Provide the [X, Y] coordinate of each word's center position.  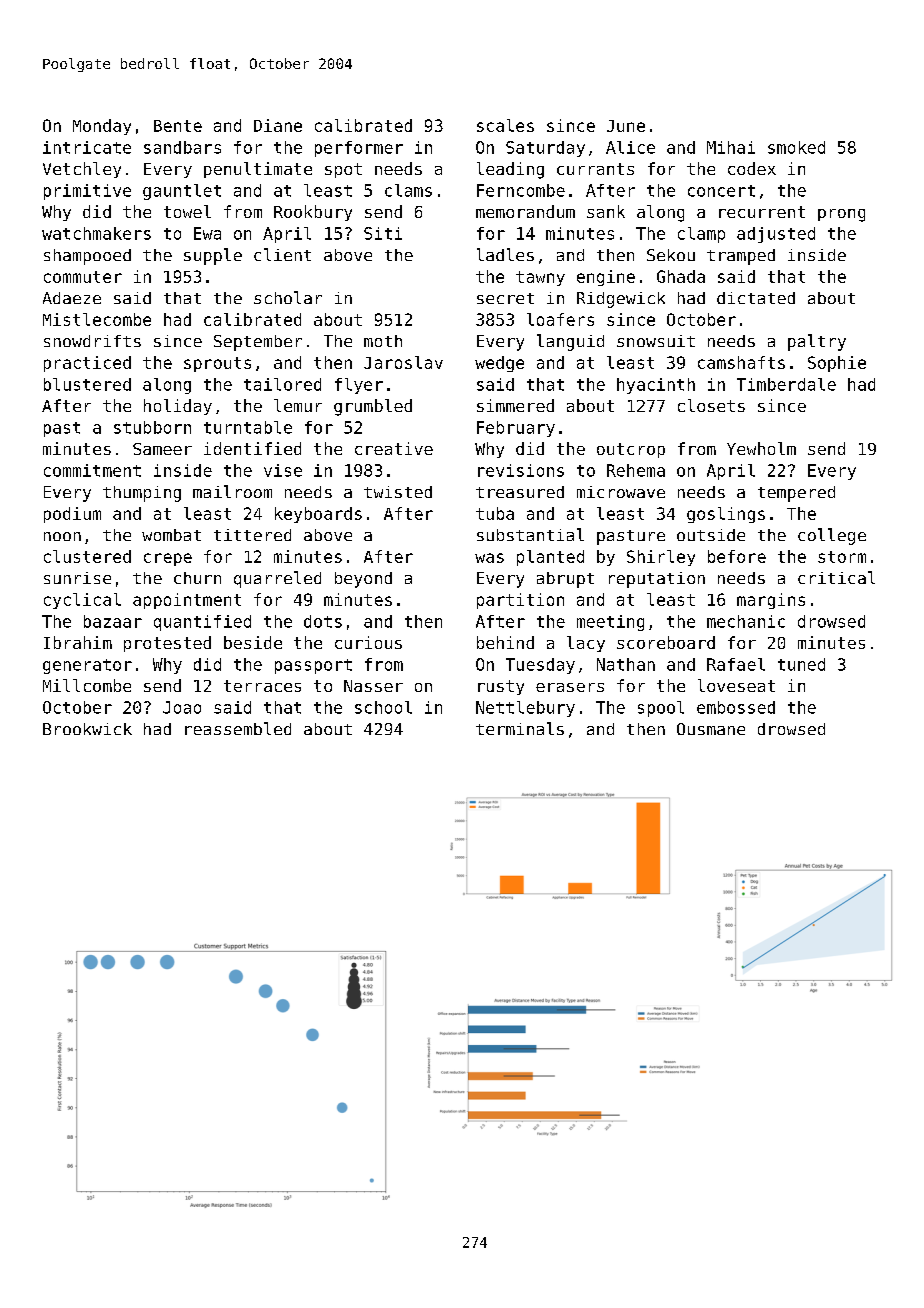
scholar [288, 297]
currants [595, 169]
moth [383, 341]
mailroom [232, 491]
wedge [499, 364]
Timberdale [786, 384]
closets [711, 405]
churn [197, 578]
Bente [178, 126]
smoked [796, 147]
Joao [182, 707]
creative [394, 448]
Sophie [837, 364]
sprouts [217, 364]
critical [836, 577]
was [489, 558]
